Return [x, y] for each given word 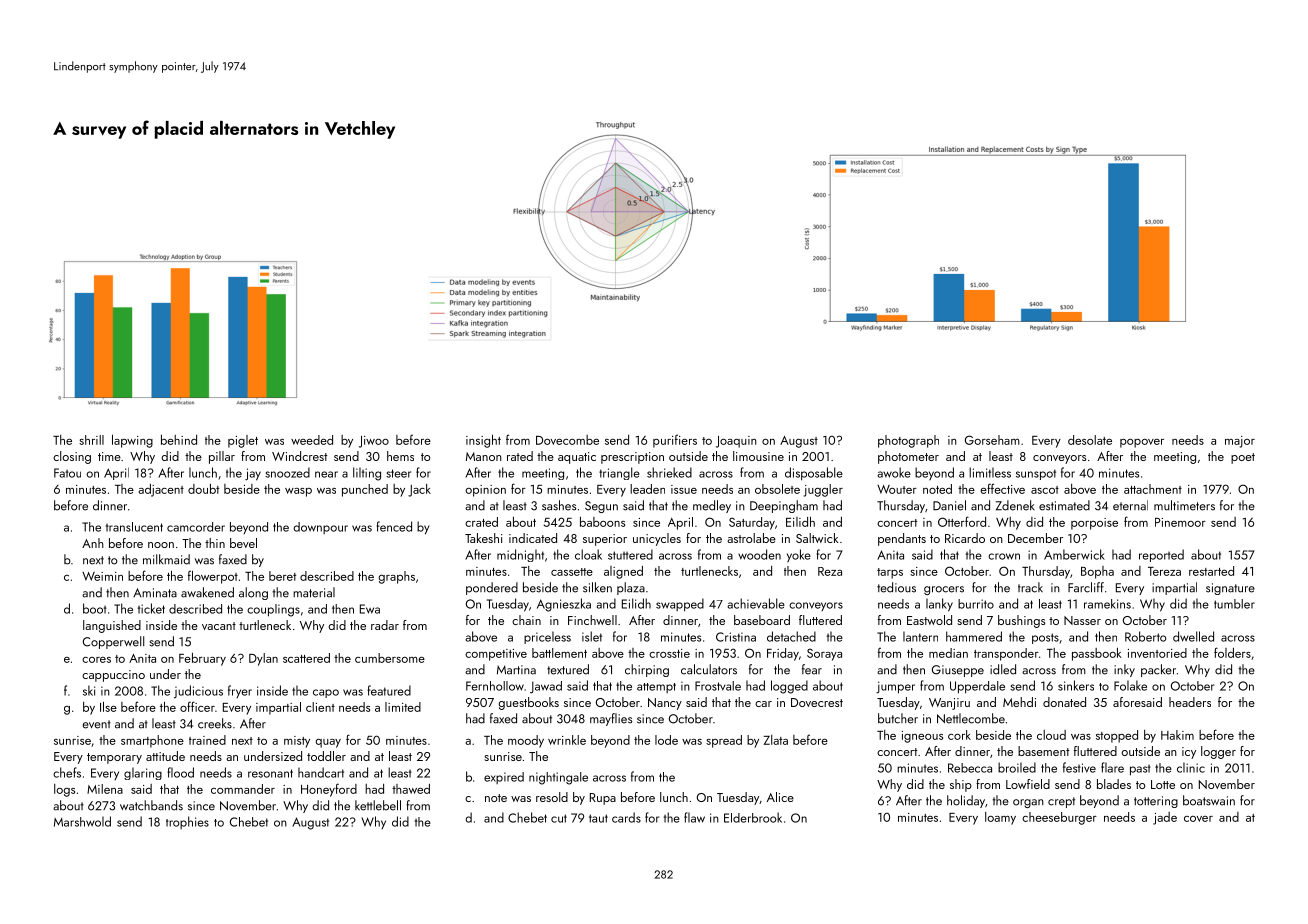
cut [559, 818]
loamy [1000, 818]
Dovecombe [567, 440]
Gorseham [992, 440]
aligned [623, 572]
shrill [91, 440]
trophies [187, 822]
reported [1161, 555]
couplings [273, 610]
